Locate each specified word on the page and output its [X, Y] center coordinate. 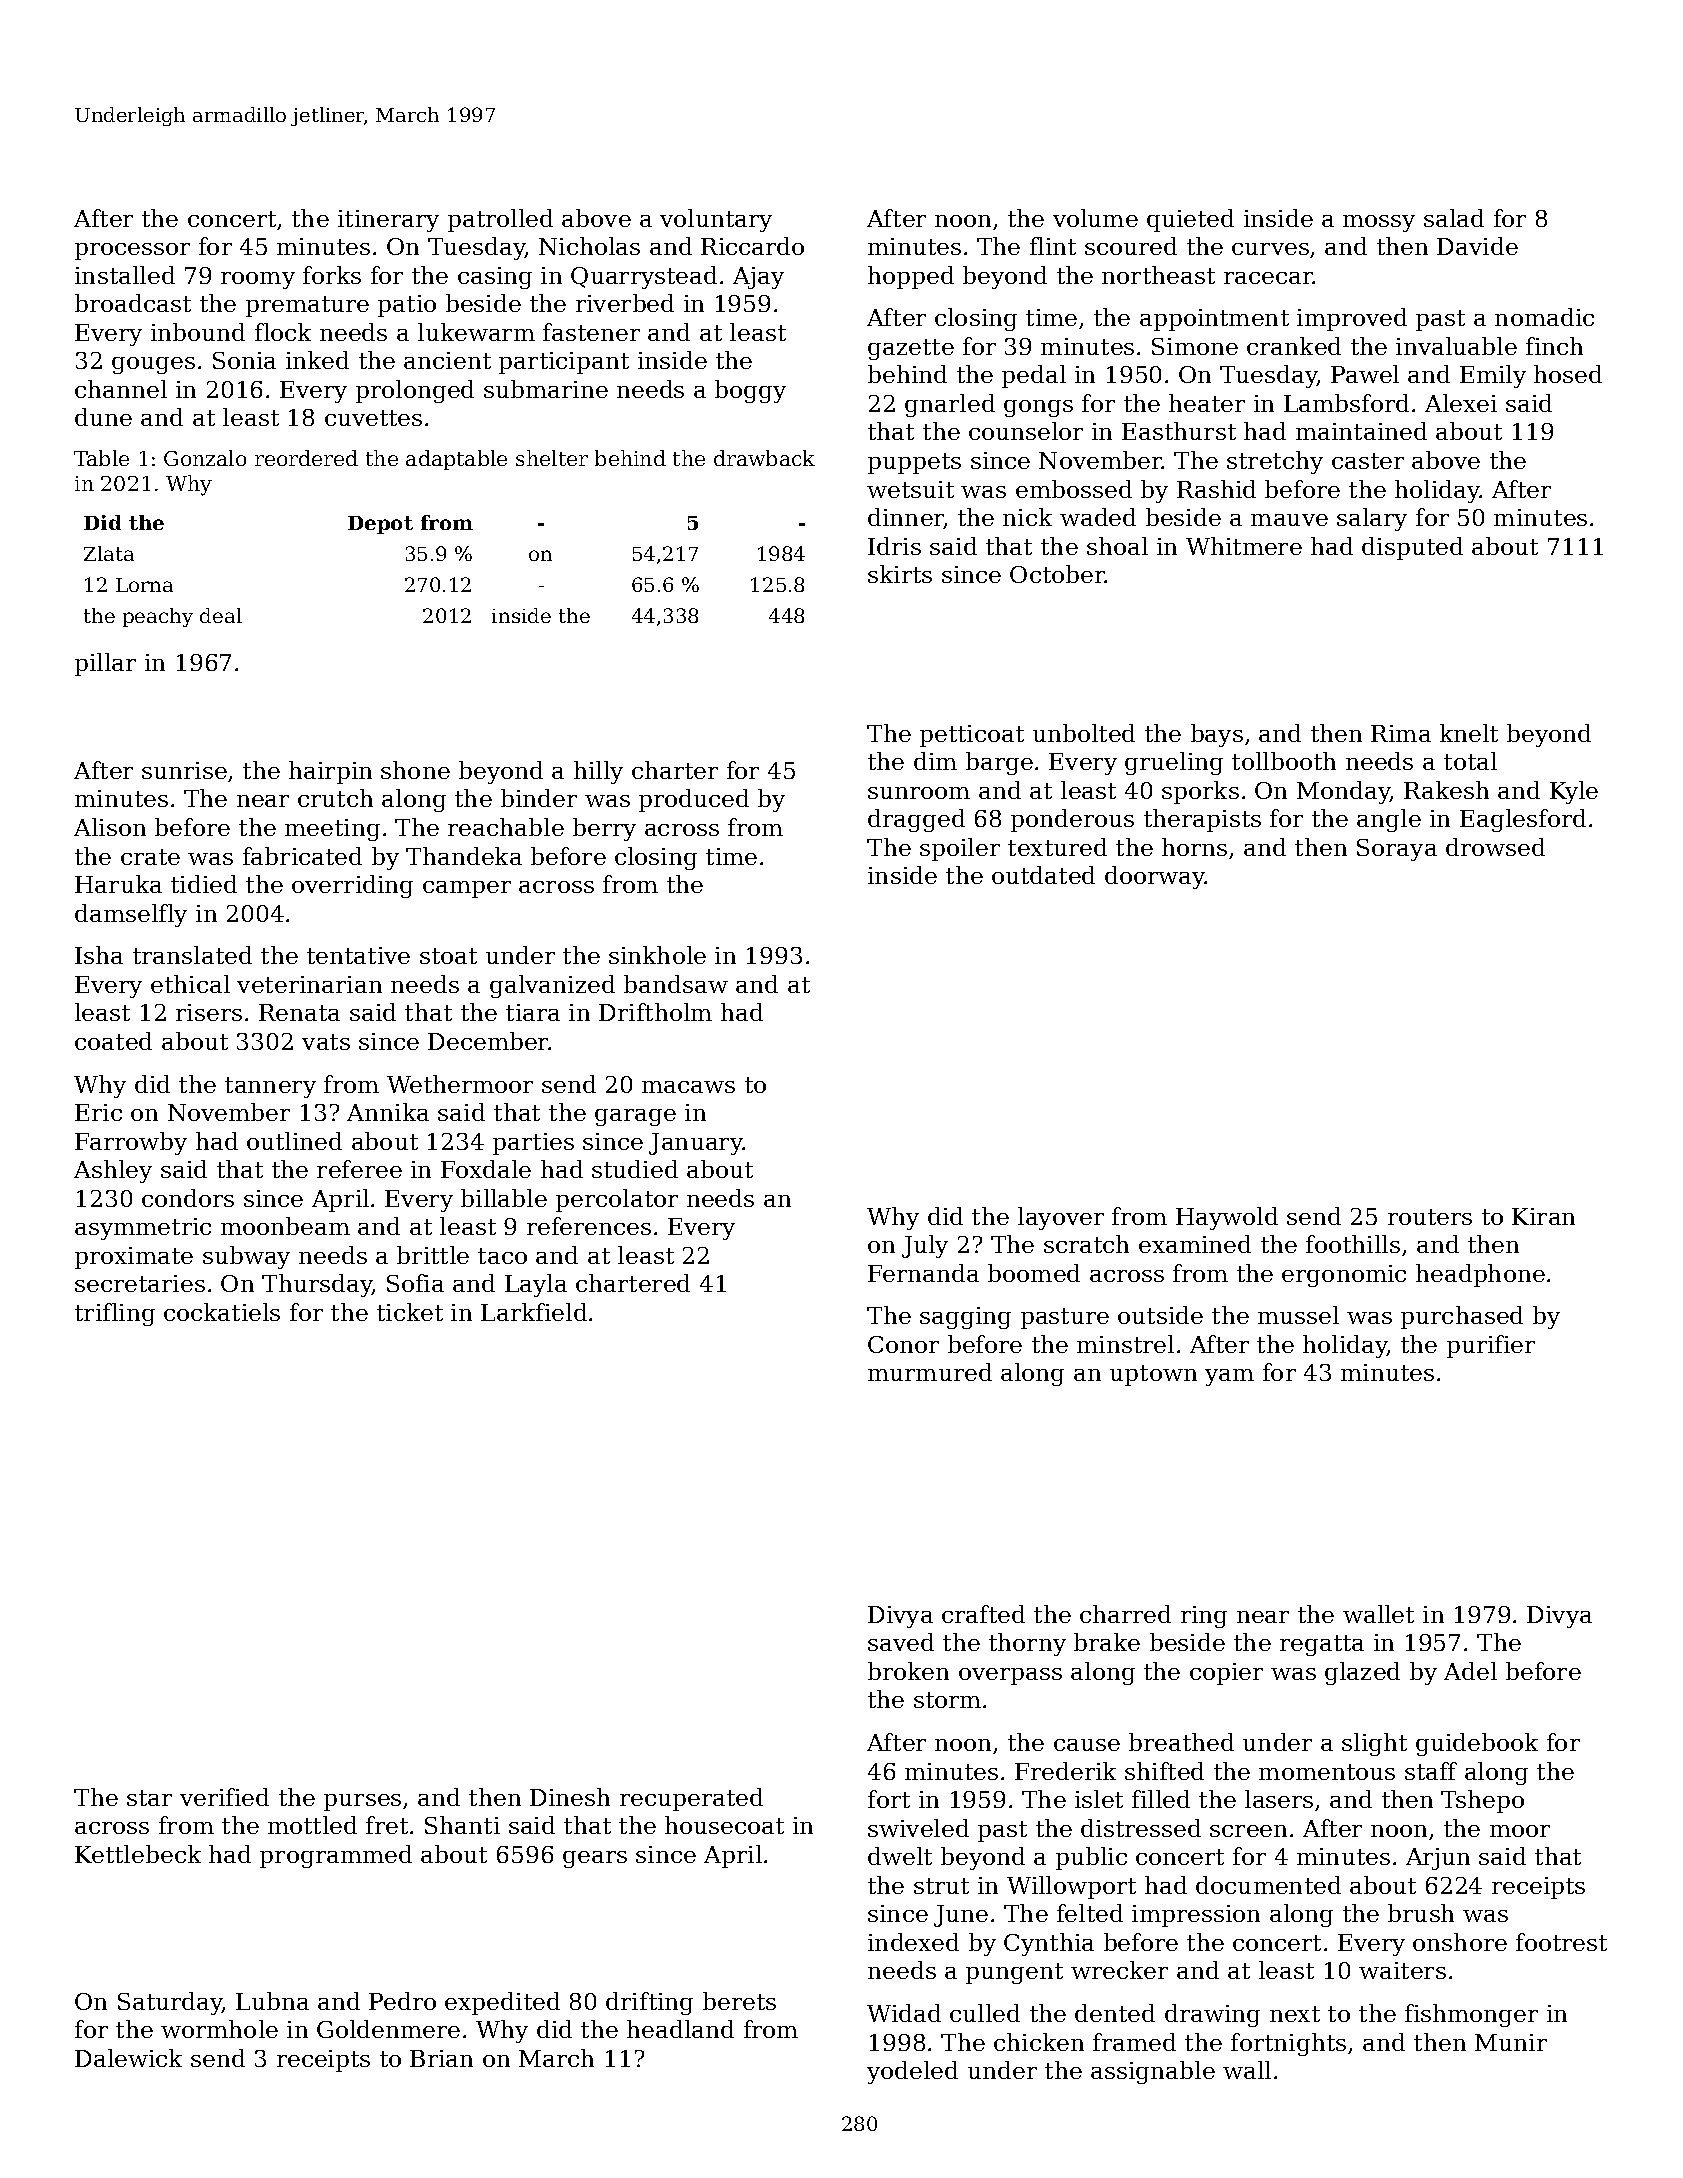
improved [1352, 319]
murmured [930, 1372]
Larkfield [534, 1312]
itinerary [388, 221]
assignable [1153, 2072]
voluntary [716, 220]
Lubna [272, 2001]
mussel [1298, 1315]
